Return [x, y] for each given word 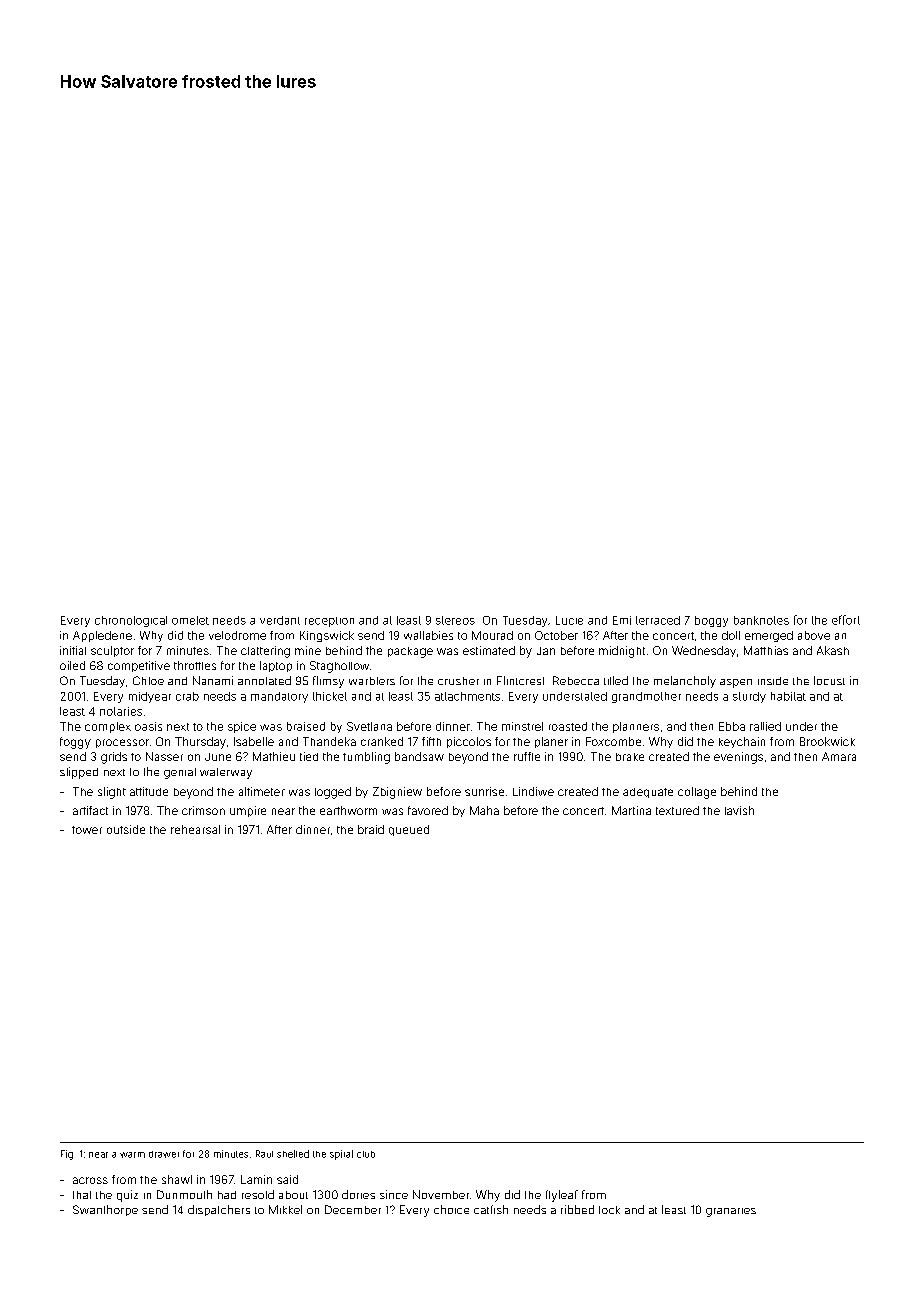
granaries [731, 1212]
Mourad [492, 635]
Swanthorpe [105, 1210]
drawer [164, 1154]
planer [551, 742]
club [366, 1154]
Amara [839, 756]
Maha [484, 810]
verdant [280, 620]
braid [371, 829]
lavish [739, 810]
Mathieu [274, 756]
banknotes [761, 620]
